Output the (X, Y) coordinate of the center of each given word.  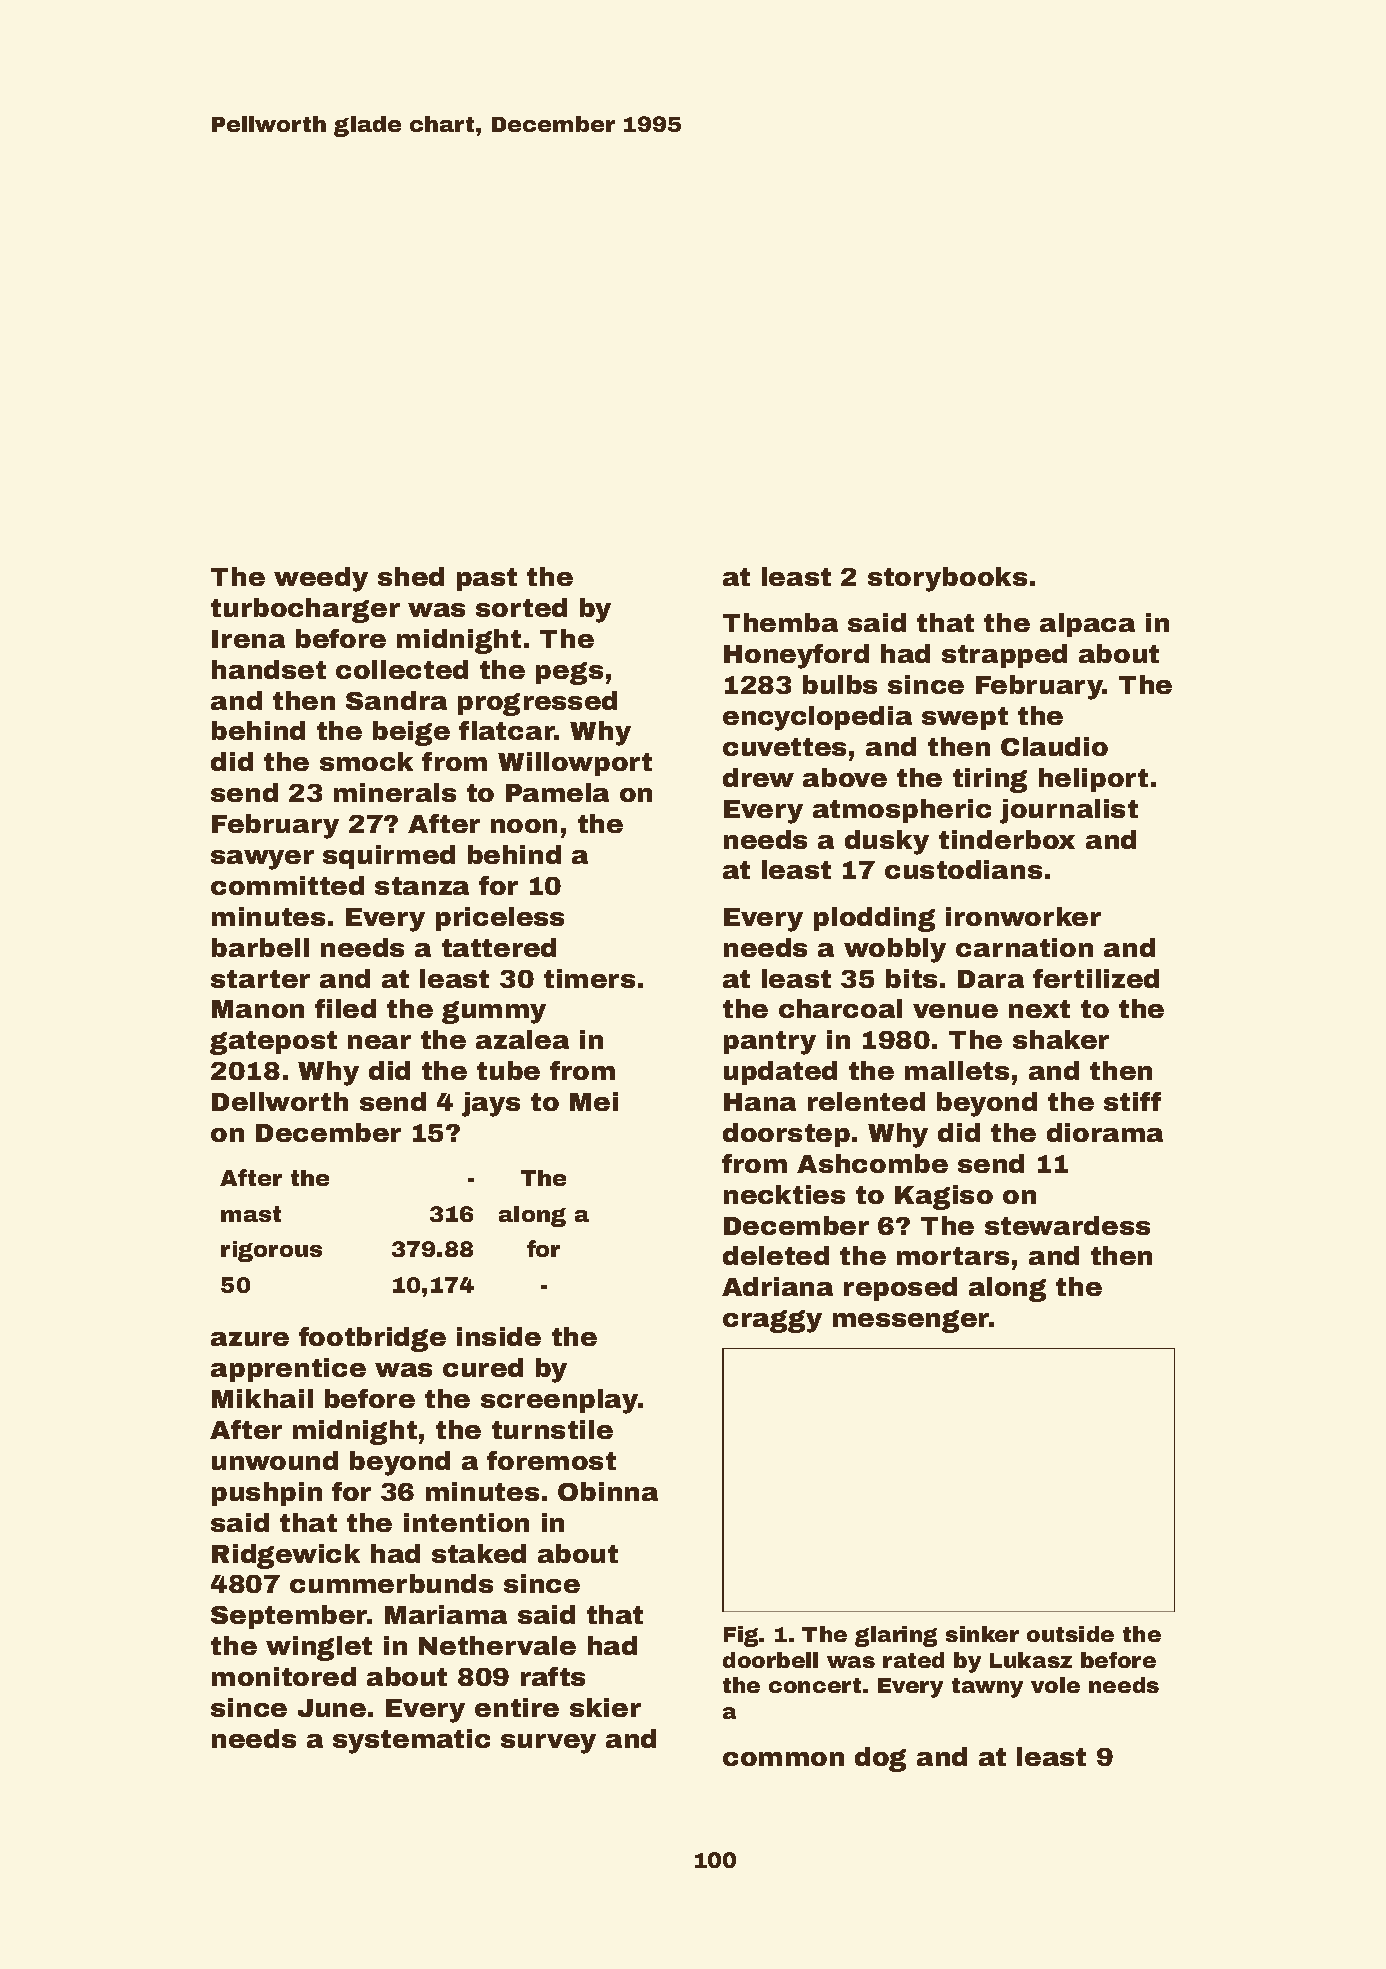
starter (260, 979)
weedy (321, 579)
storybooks (947, 579)
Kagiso (944, 1197)
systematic (411, 1741)
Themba (780, 622)
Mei (594, 1101)
